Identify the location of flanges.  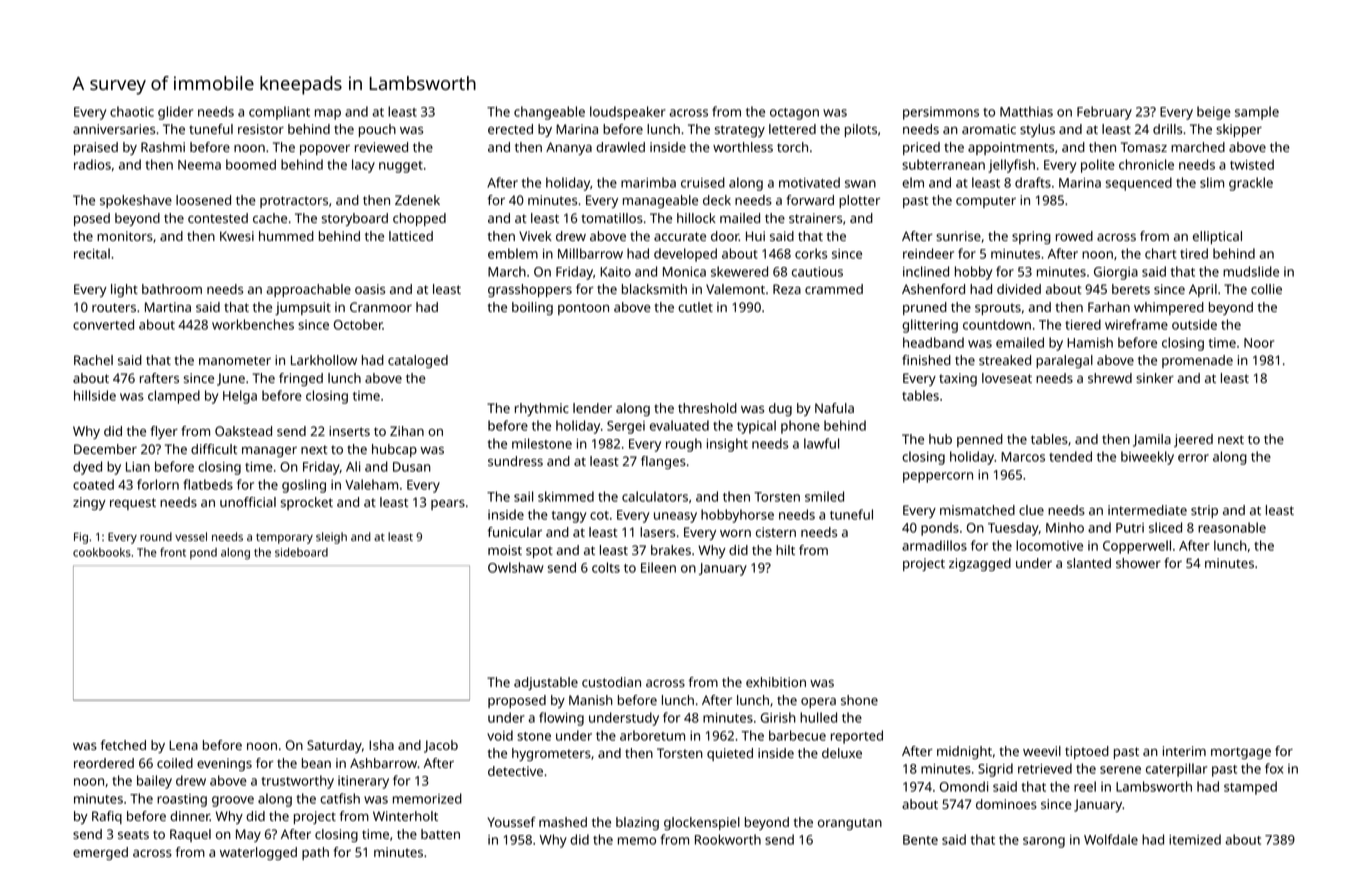
(663, 462).
